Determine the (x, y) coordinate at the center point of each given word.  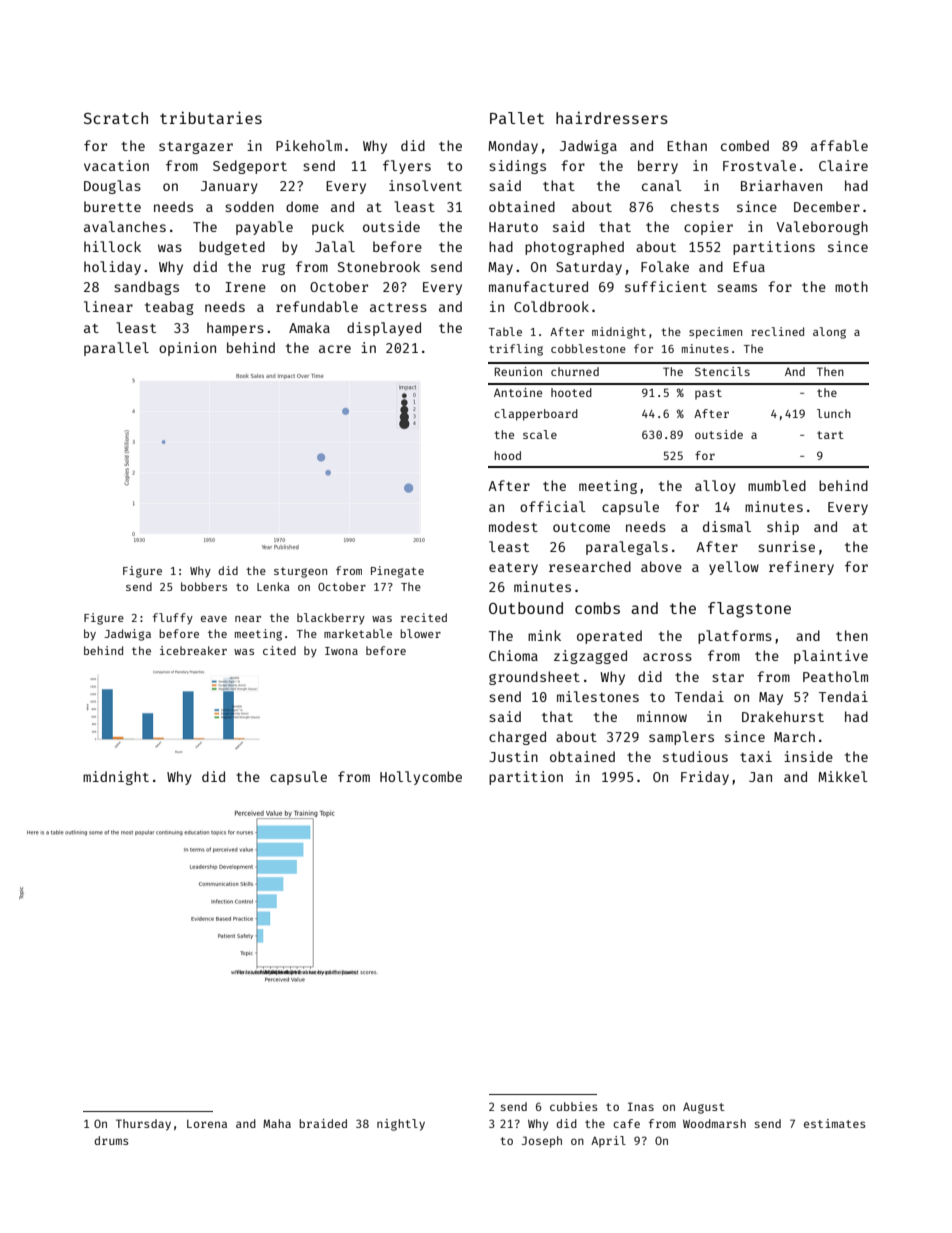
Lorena (207, 1124)
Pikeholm (309, 145)
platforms (735, 637)
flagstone (749, 610)
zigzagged (590, 657)
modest (513, 526)
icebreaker (193, 650)
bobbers (204, 586)
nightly (401, 1125)
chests (695, 206)
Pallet (517, 118)
